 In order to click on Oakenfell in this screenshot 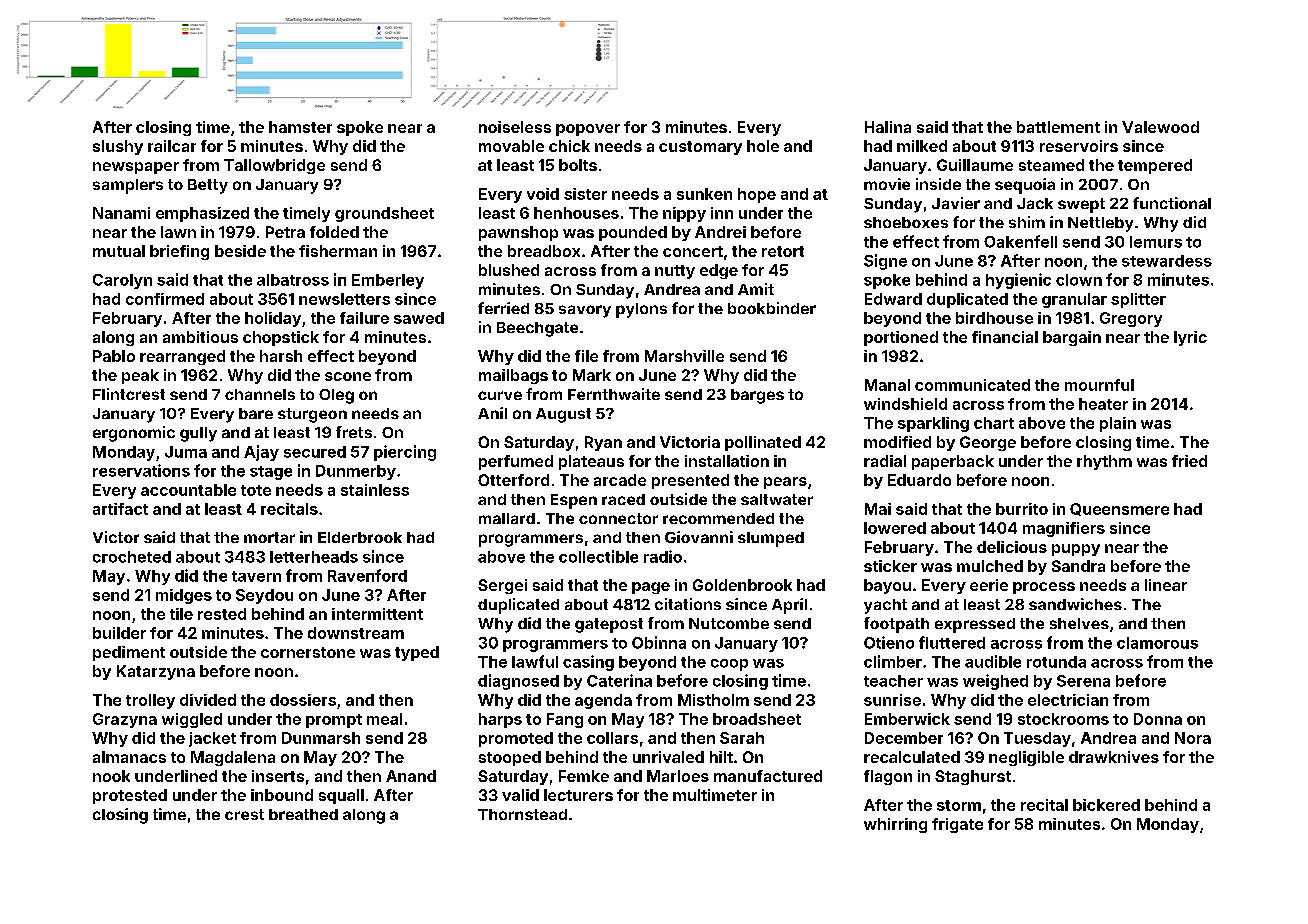, I will do `click(1020, 241)`.
